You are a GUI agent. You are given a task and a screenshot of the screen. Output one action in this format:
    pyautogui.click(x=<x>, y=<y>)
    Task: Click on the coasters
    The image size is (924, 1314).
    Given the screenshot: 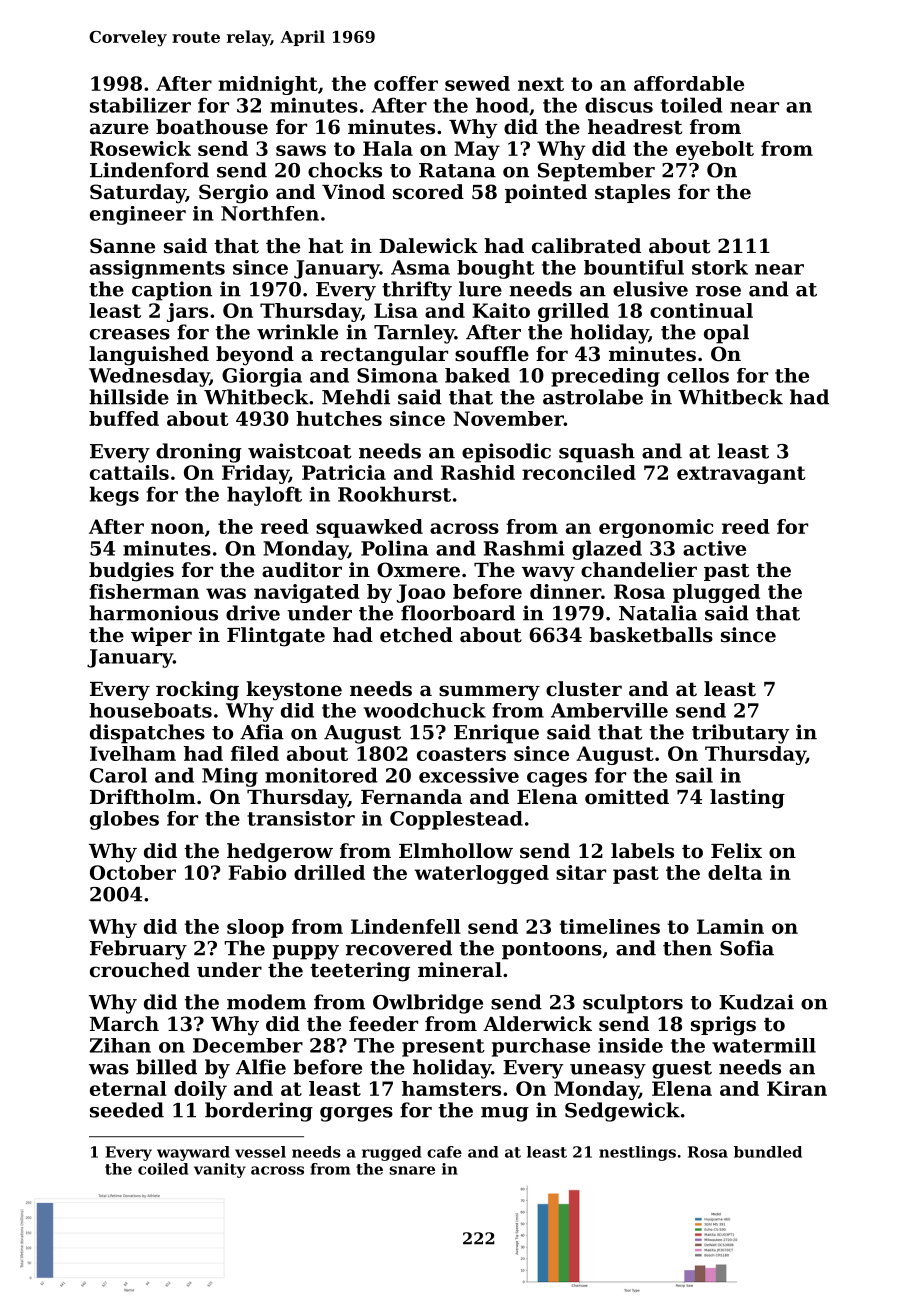 What is the action you would take?
    pyautogui.click(x=461, y=754)
